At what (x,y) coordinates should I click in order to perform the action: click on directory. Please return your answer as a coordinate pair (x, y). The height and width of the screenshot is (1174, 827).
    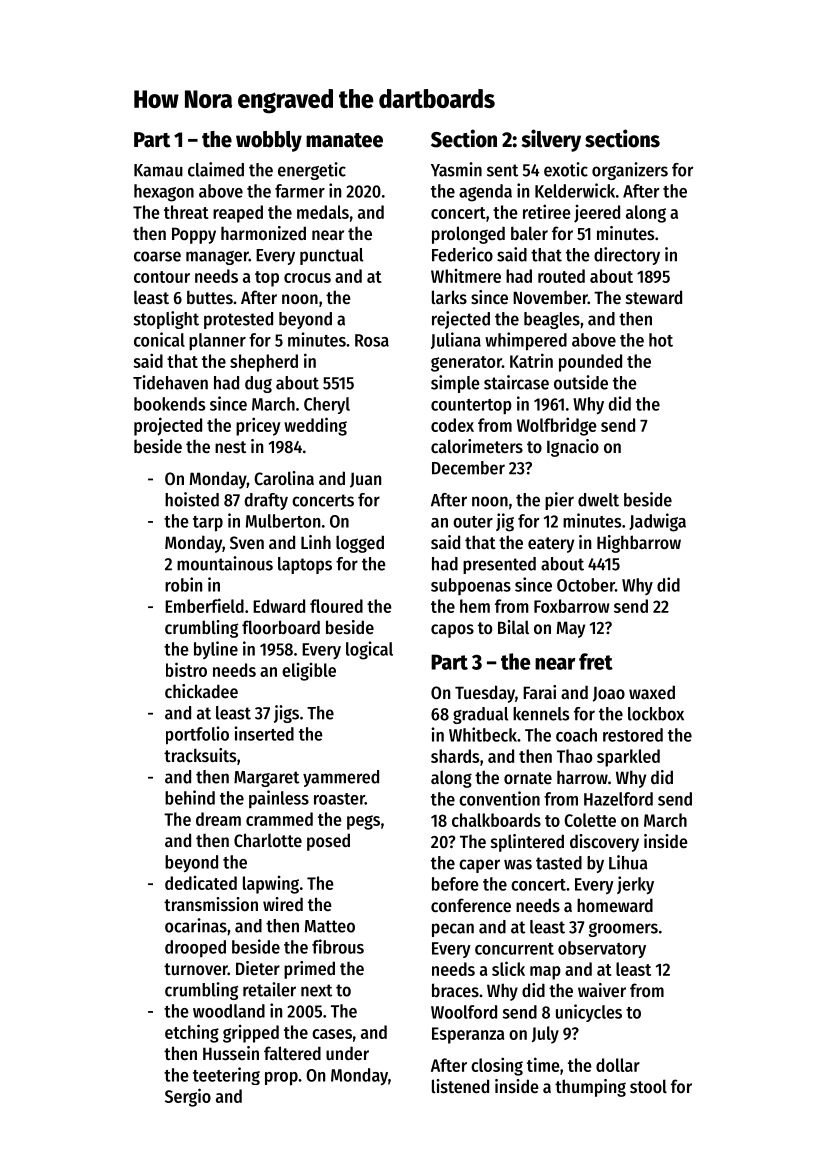
    Looking at the image, I should click on (627, 256).
